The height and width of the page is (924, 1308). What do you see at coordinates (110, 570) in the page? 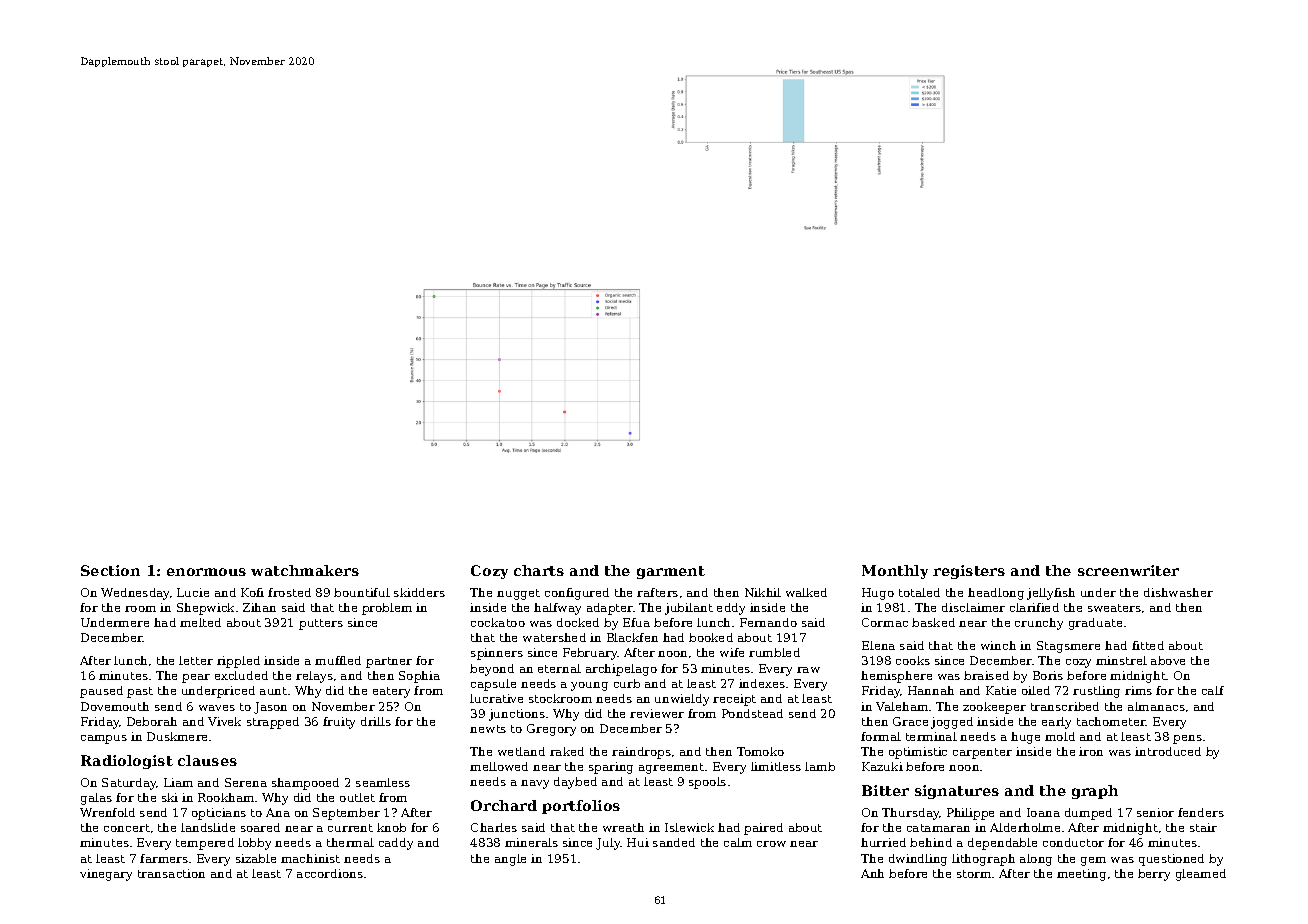
I see `Section` at bounding box center [110, 570].
